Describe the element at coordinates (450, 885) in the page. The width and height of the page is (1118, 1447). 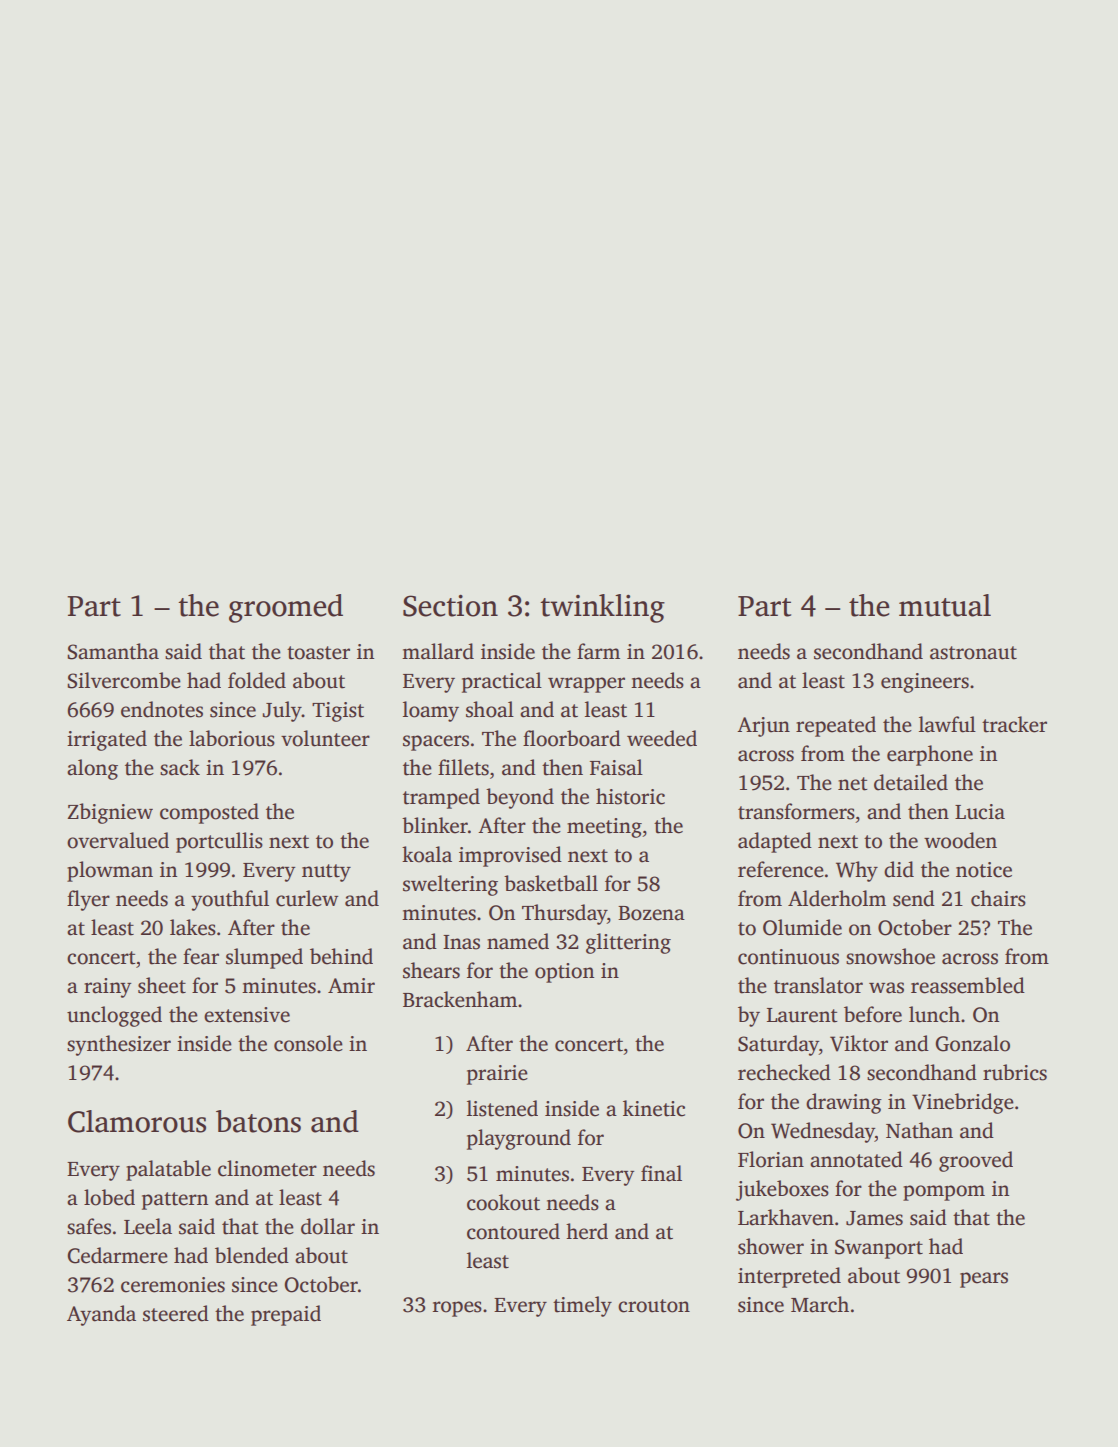
I see `sweltering` at that location.
